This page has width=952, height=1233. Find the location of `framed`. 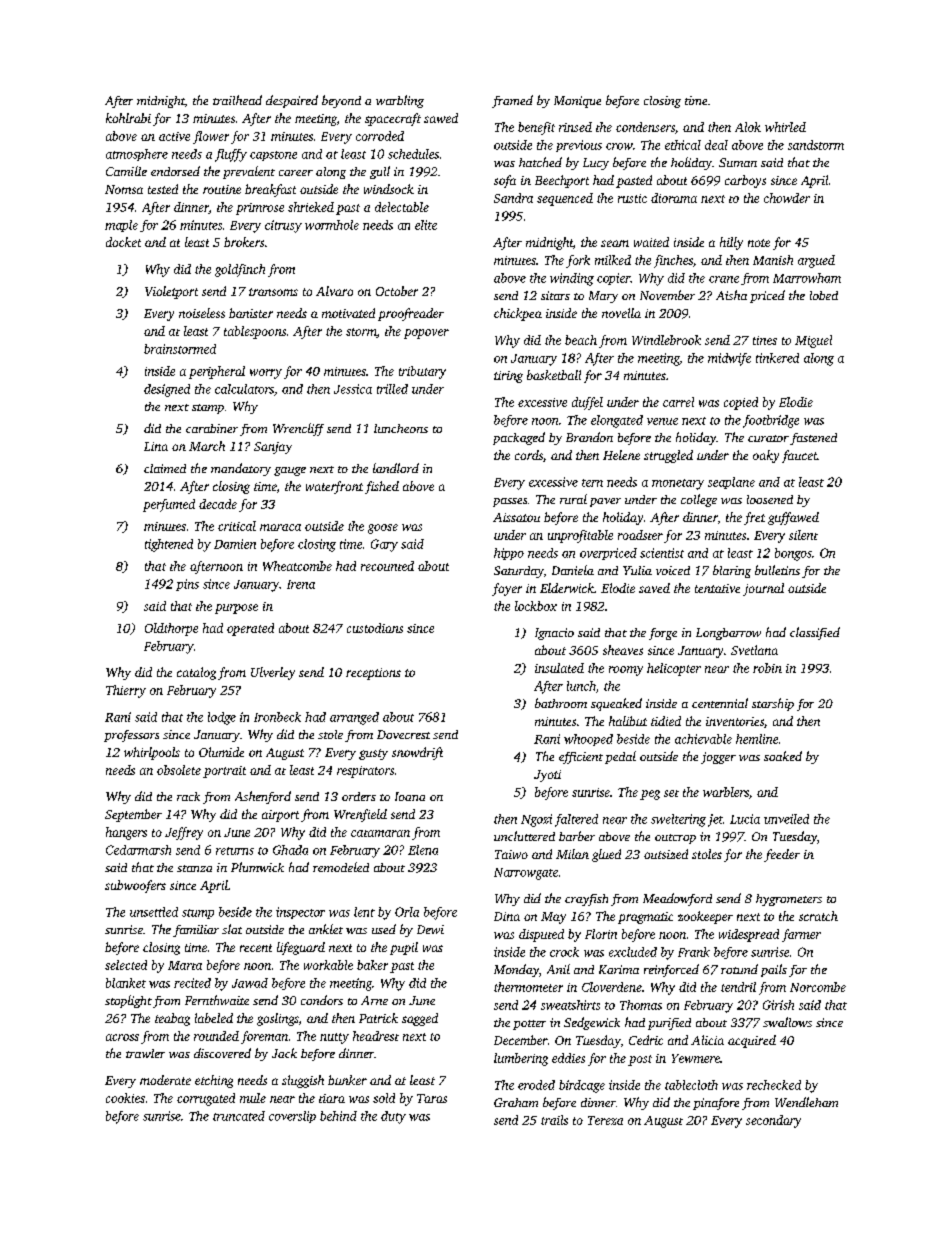

framed is located at coordinates (512, 101).
